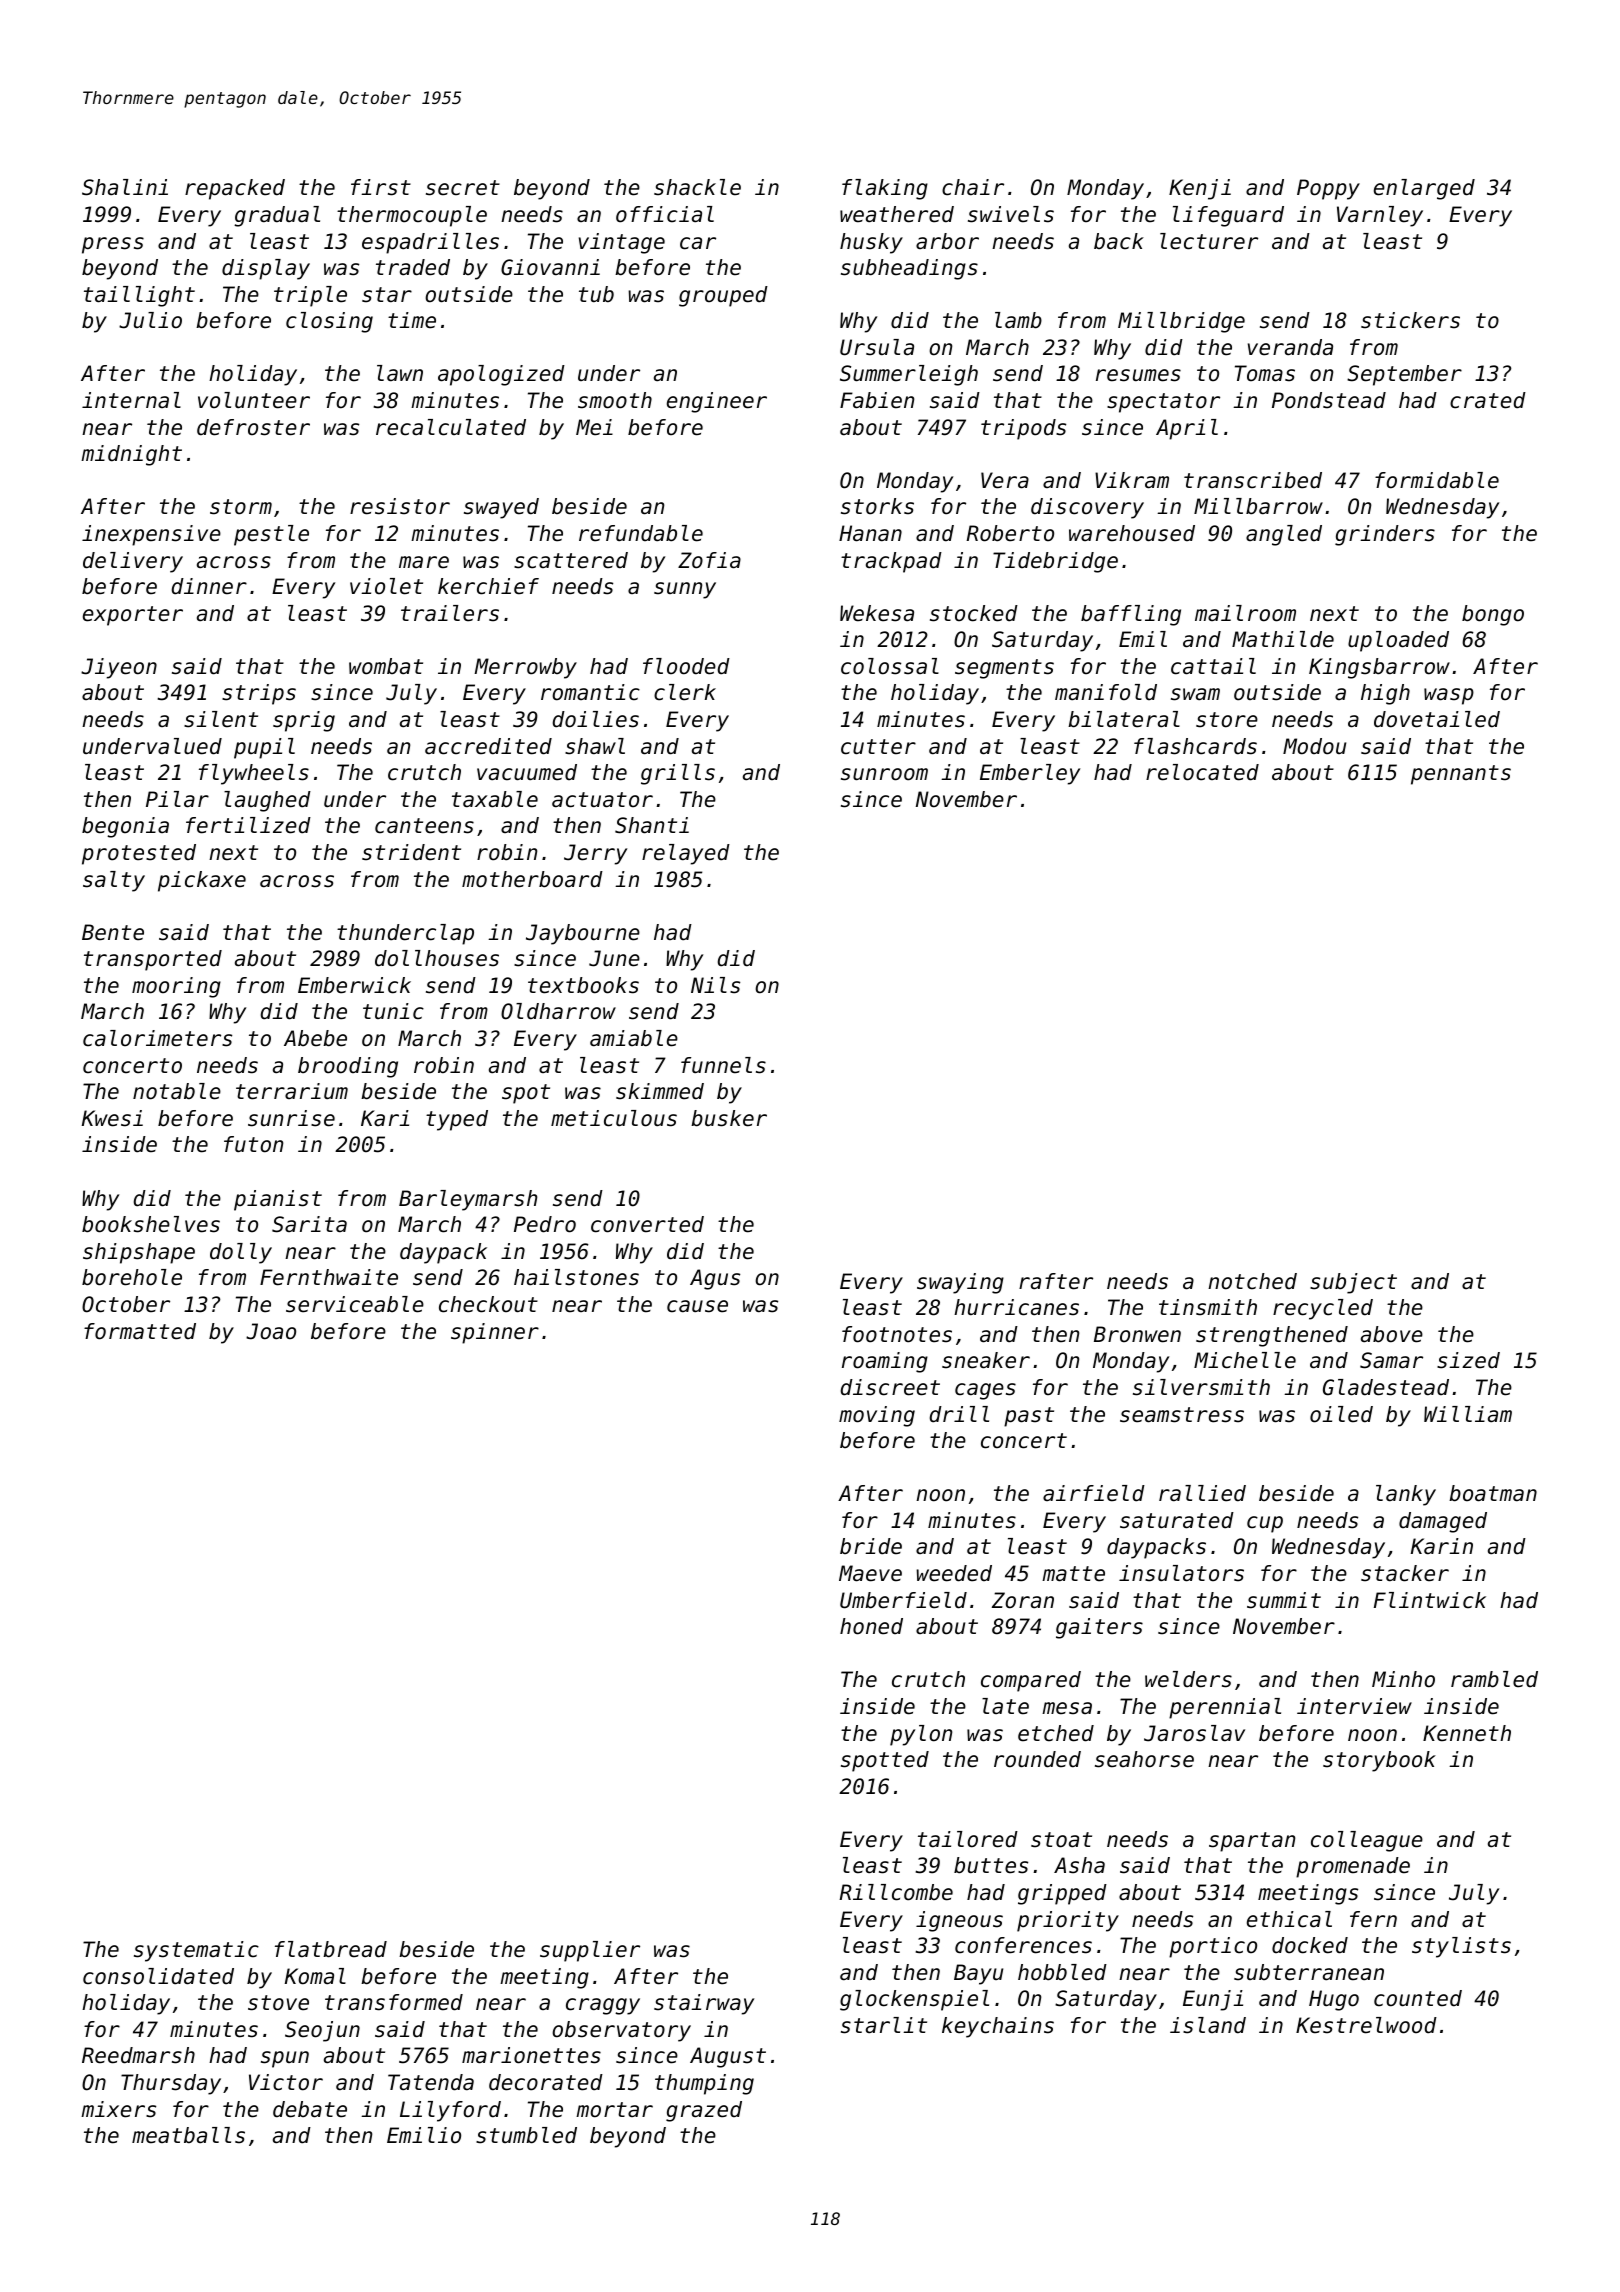  What do you see at coordinates (131, 455) in the screenshot?
I see `midnight` at bounding box center [131, 455].
